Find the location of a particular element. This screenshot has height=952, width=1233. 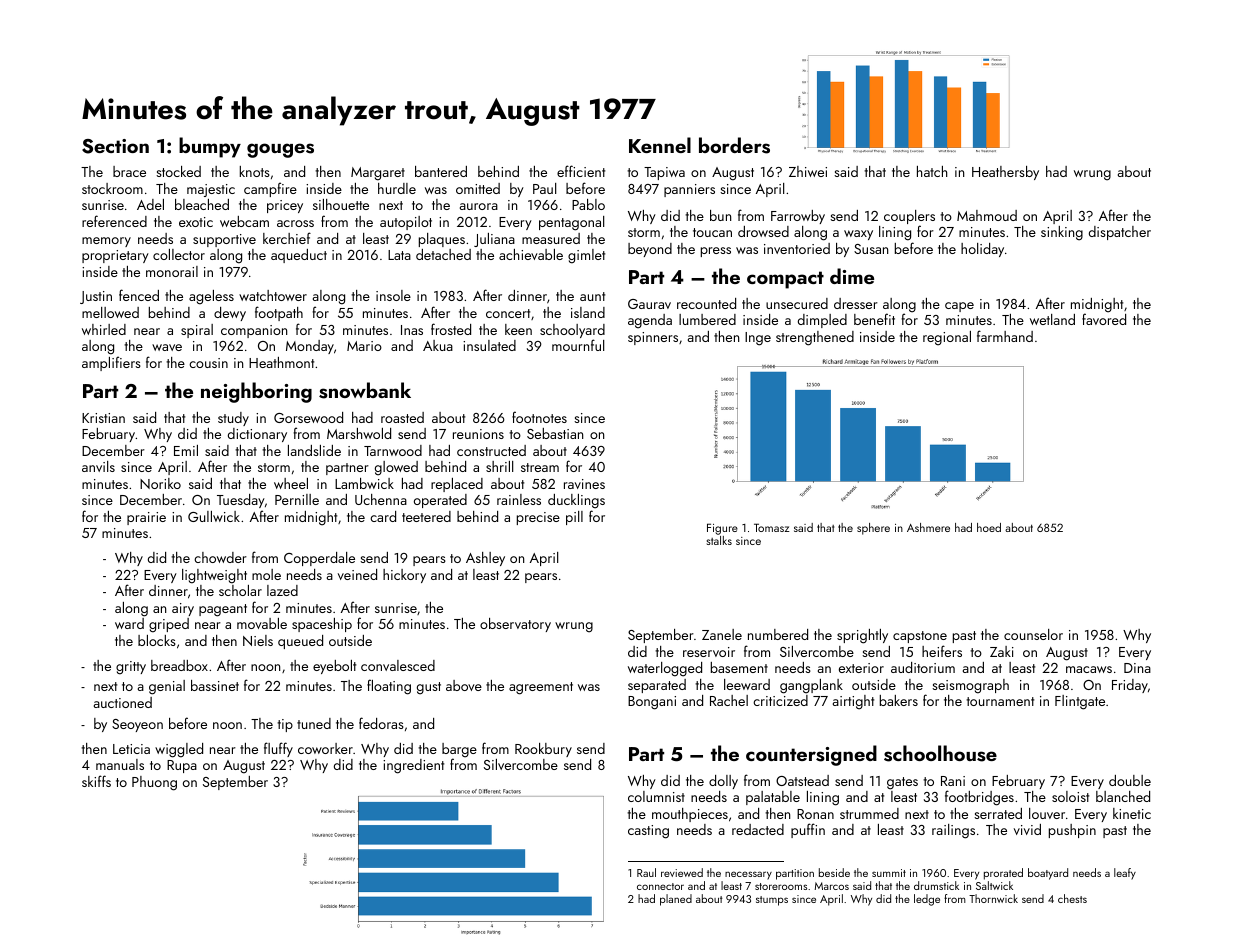

blocks is located at coordinates (157, 640).
